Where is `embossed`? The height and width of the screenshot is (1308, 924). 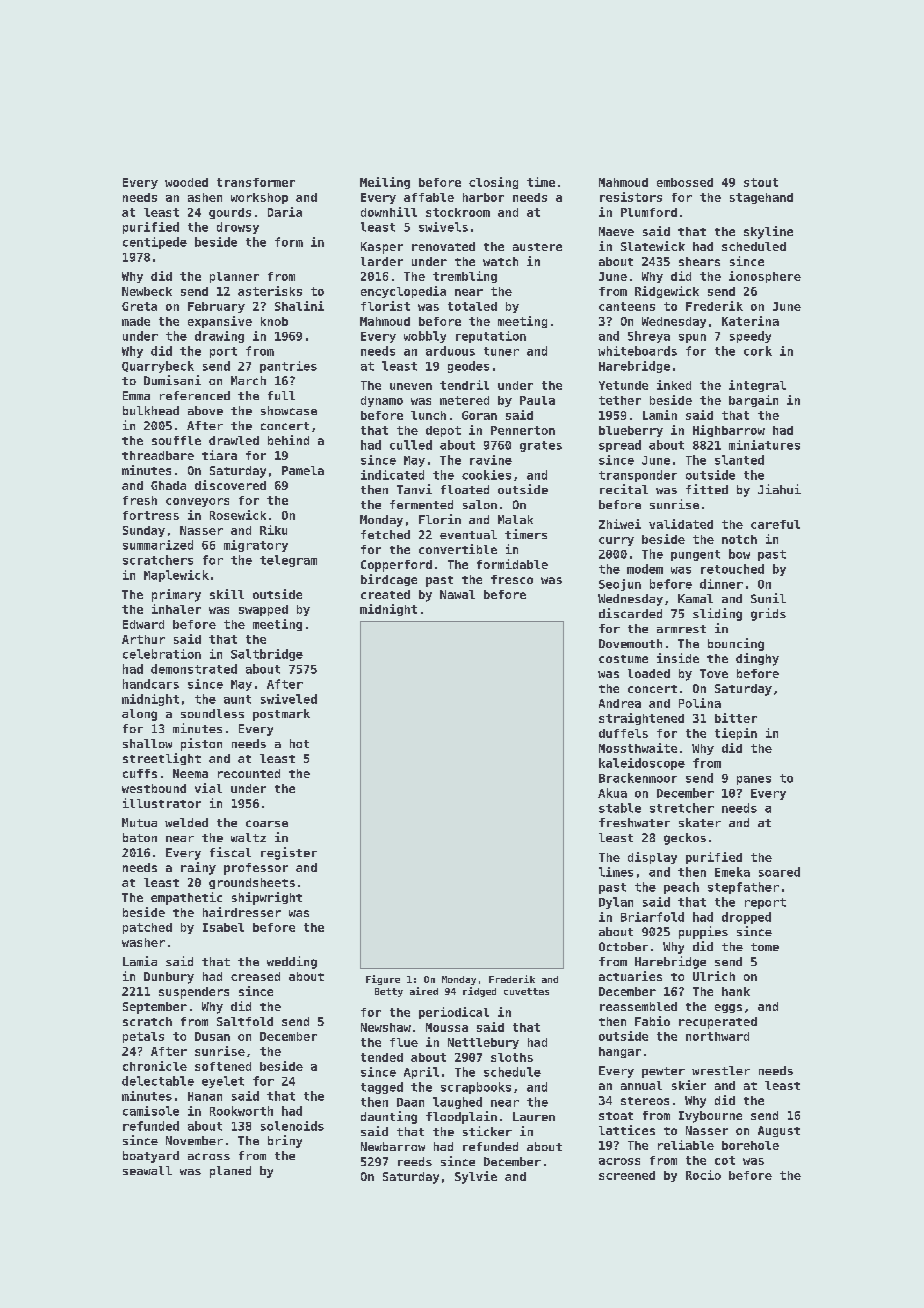 embossed is located at coordinates (685, 182).
